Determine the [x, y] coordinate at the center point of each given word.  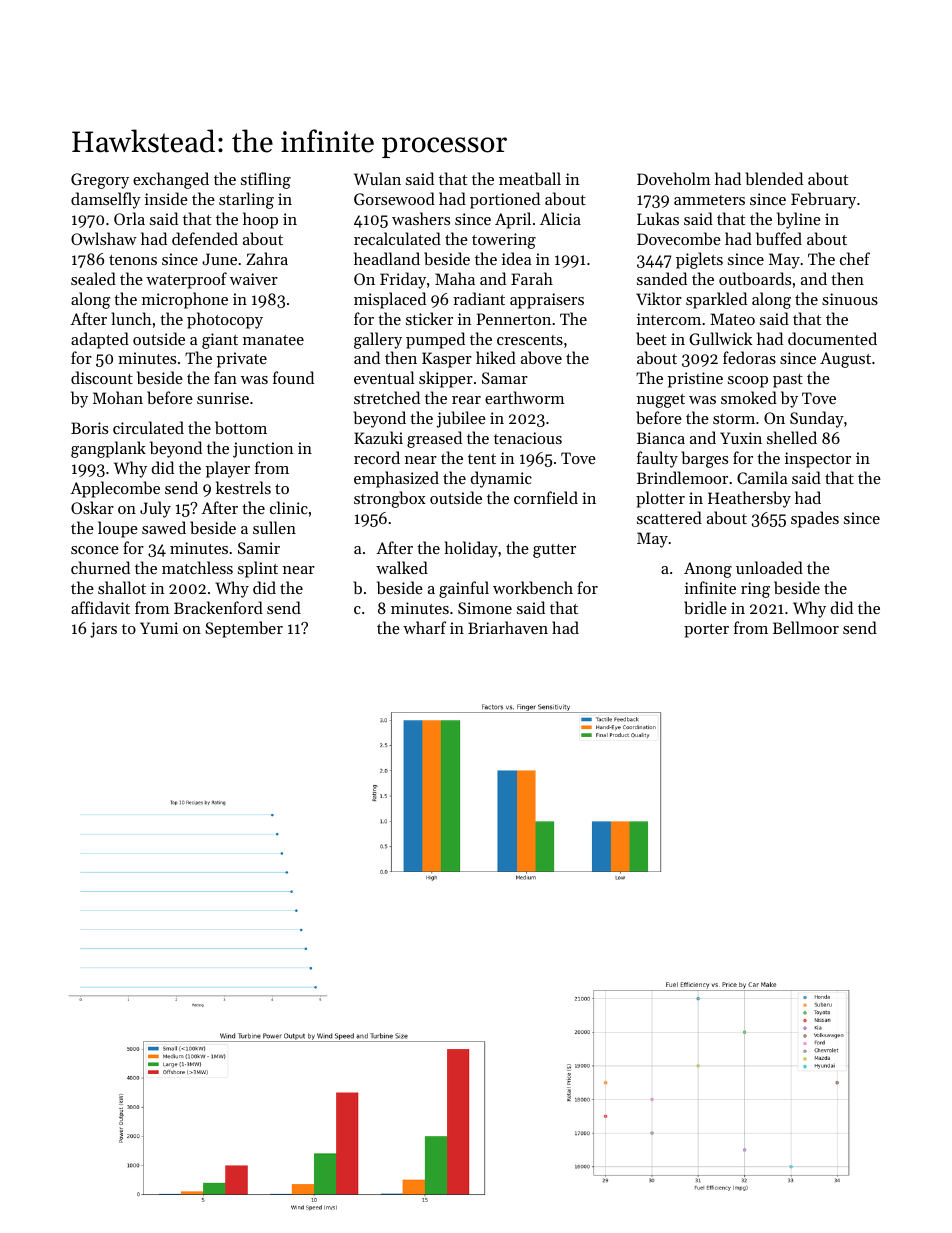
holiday [471, 549]
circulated [148, 427]
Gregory [100, 181]
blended [774, 178]
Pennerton [514, 319]
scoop [748, 382]
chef [855, 258]
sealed [93, 278]
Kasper [447, 360]
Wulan [377, 178]
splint [258, 569]
